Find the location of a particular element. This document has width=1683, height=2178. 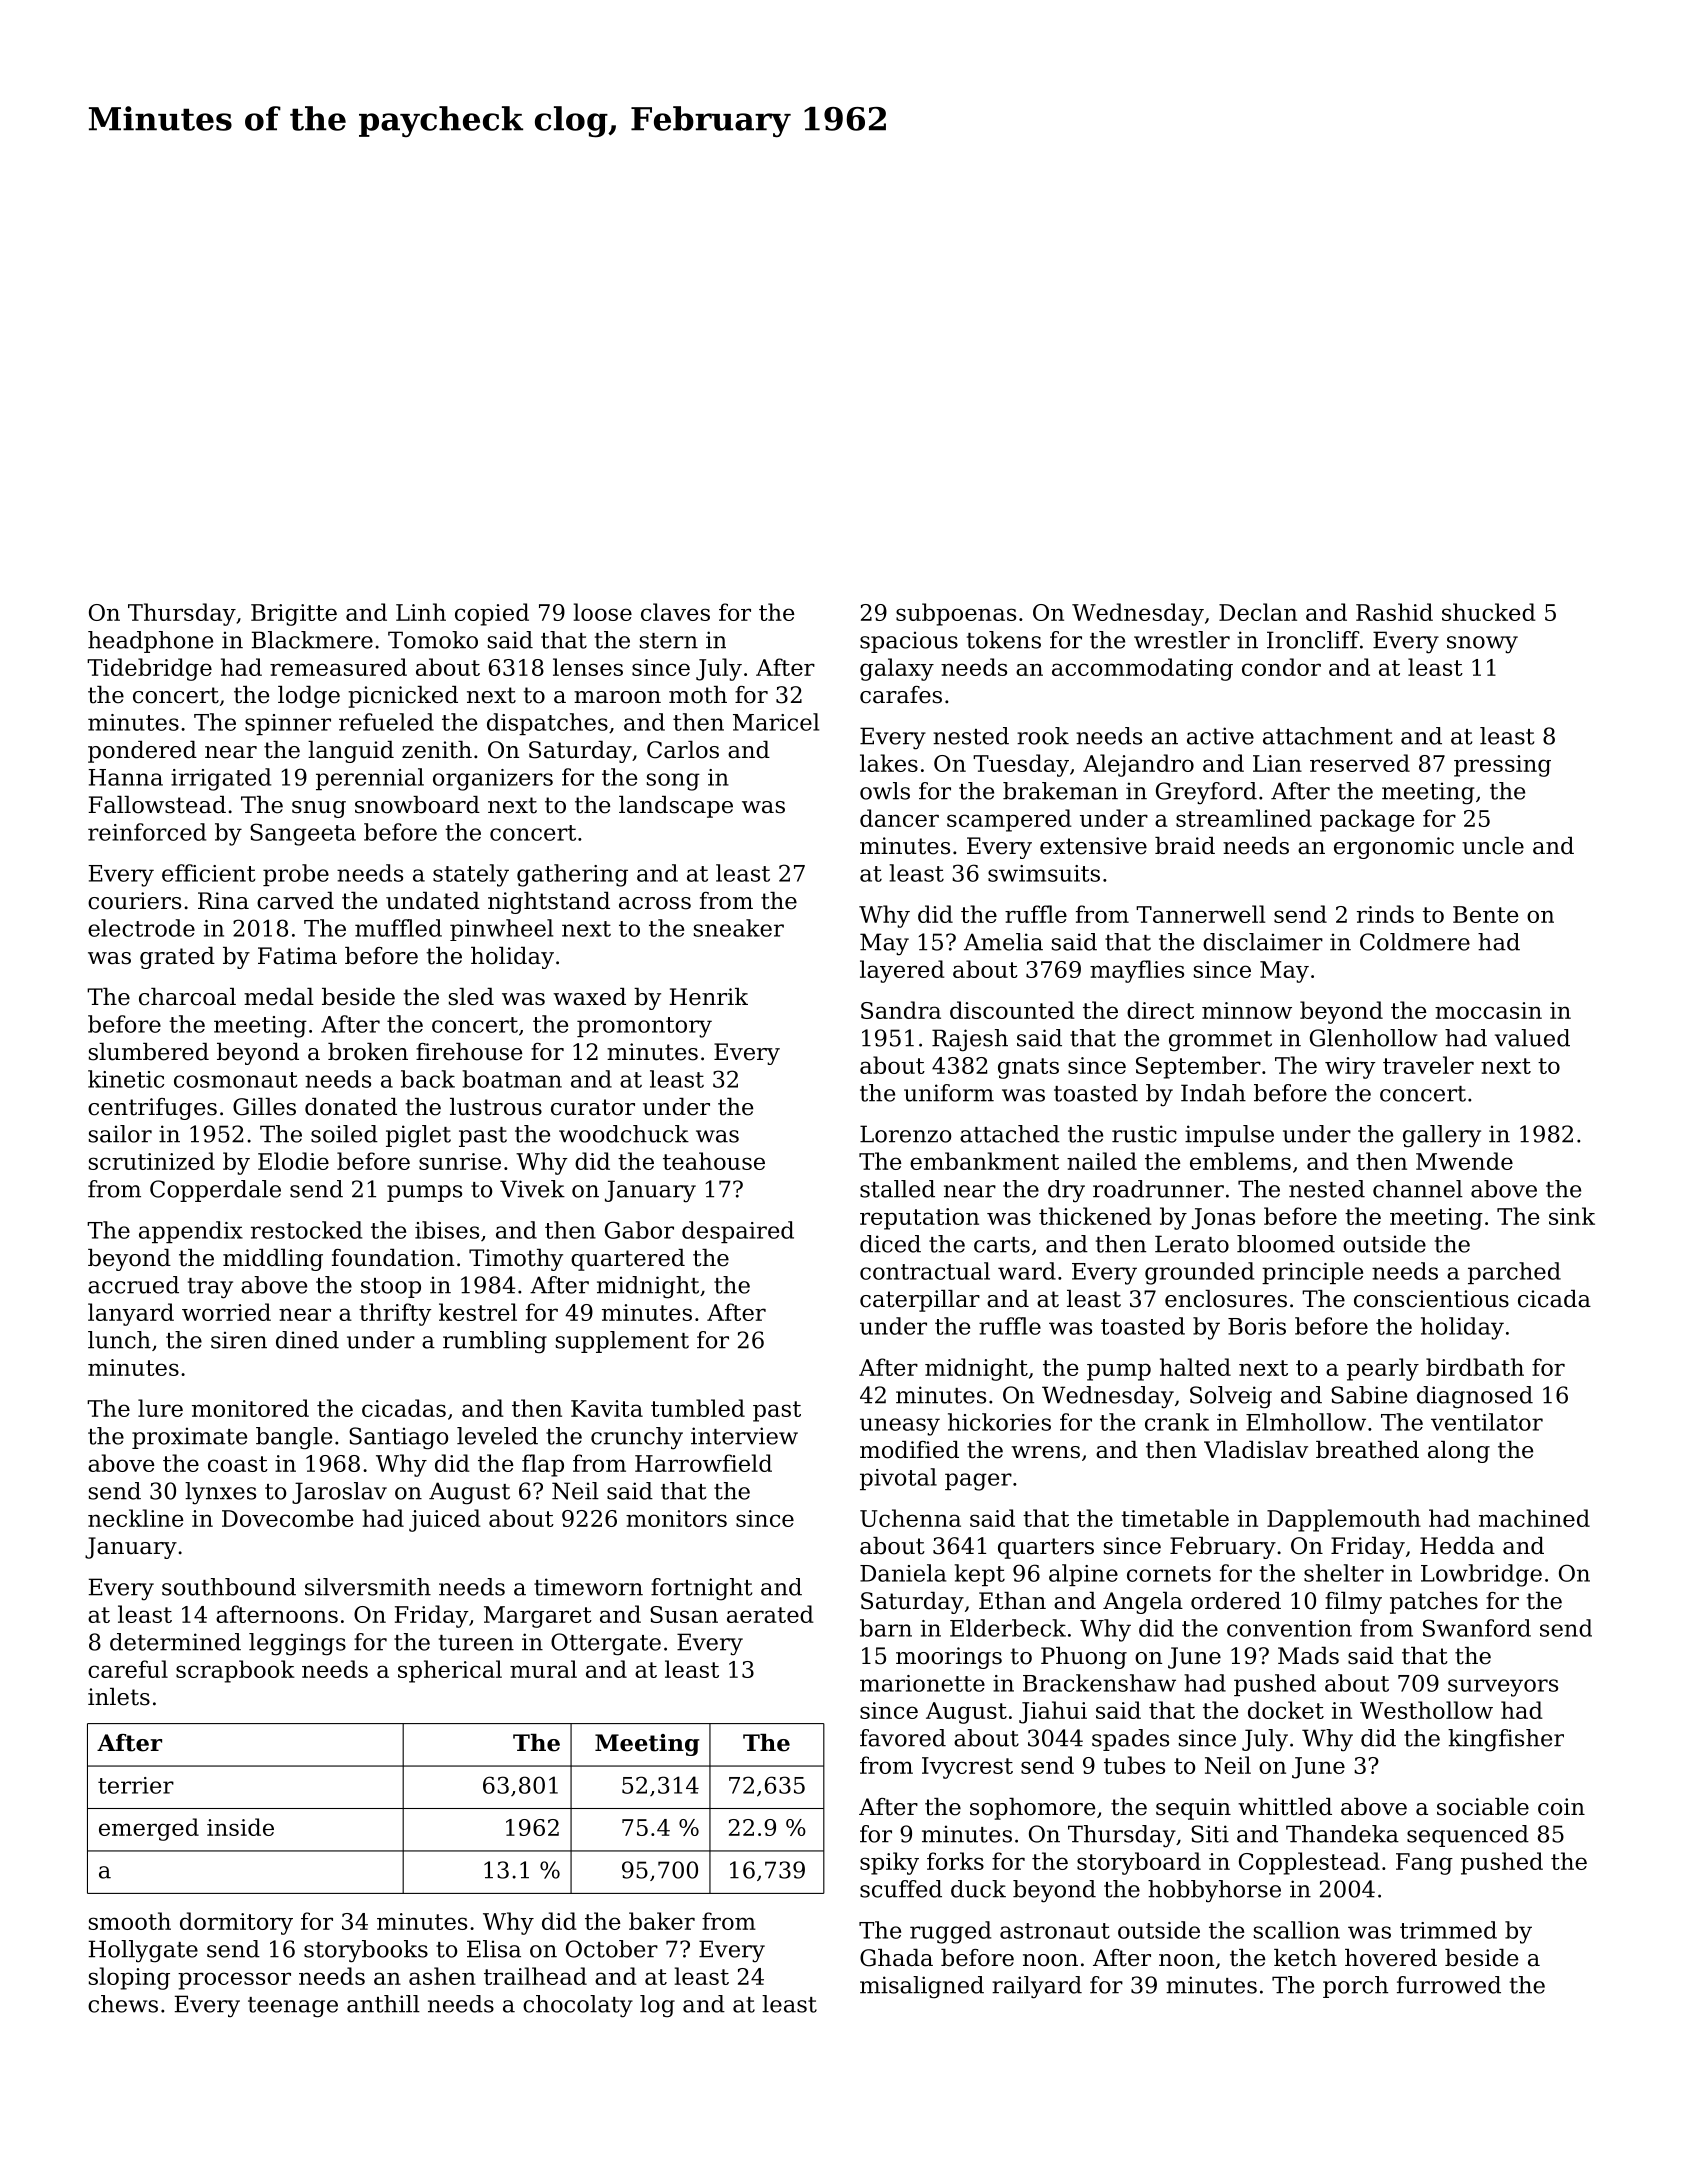

porch is located at coordinates (1355, 1987).
